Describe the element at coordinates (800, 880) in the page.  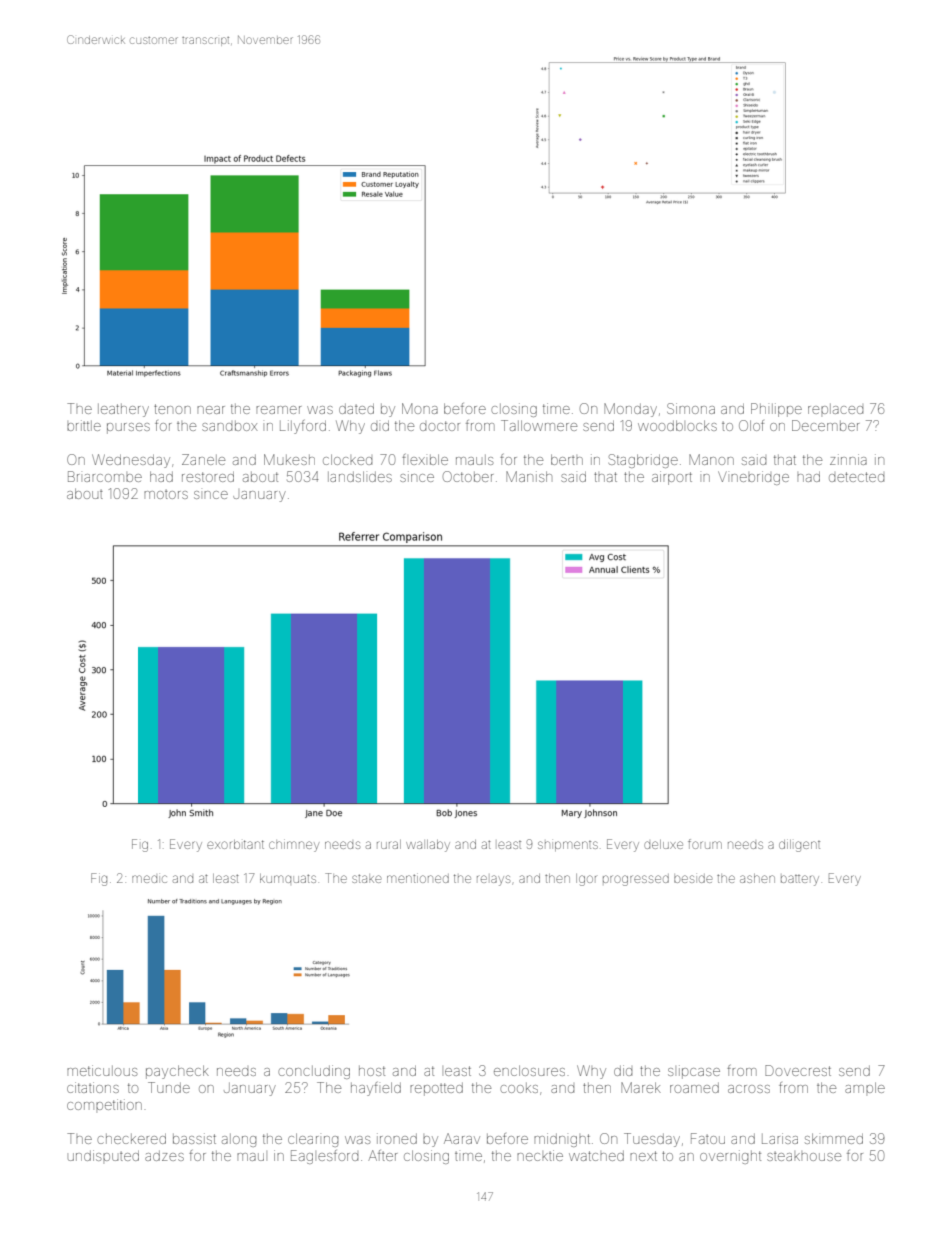
I see `battery` at that location.
